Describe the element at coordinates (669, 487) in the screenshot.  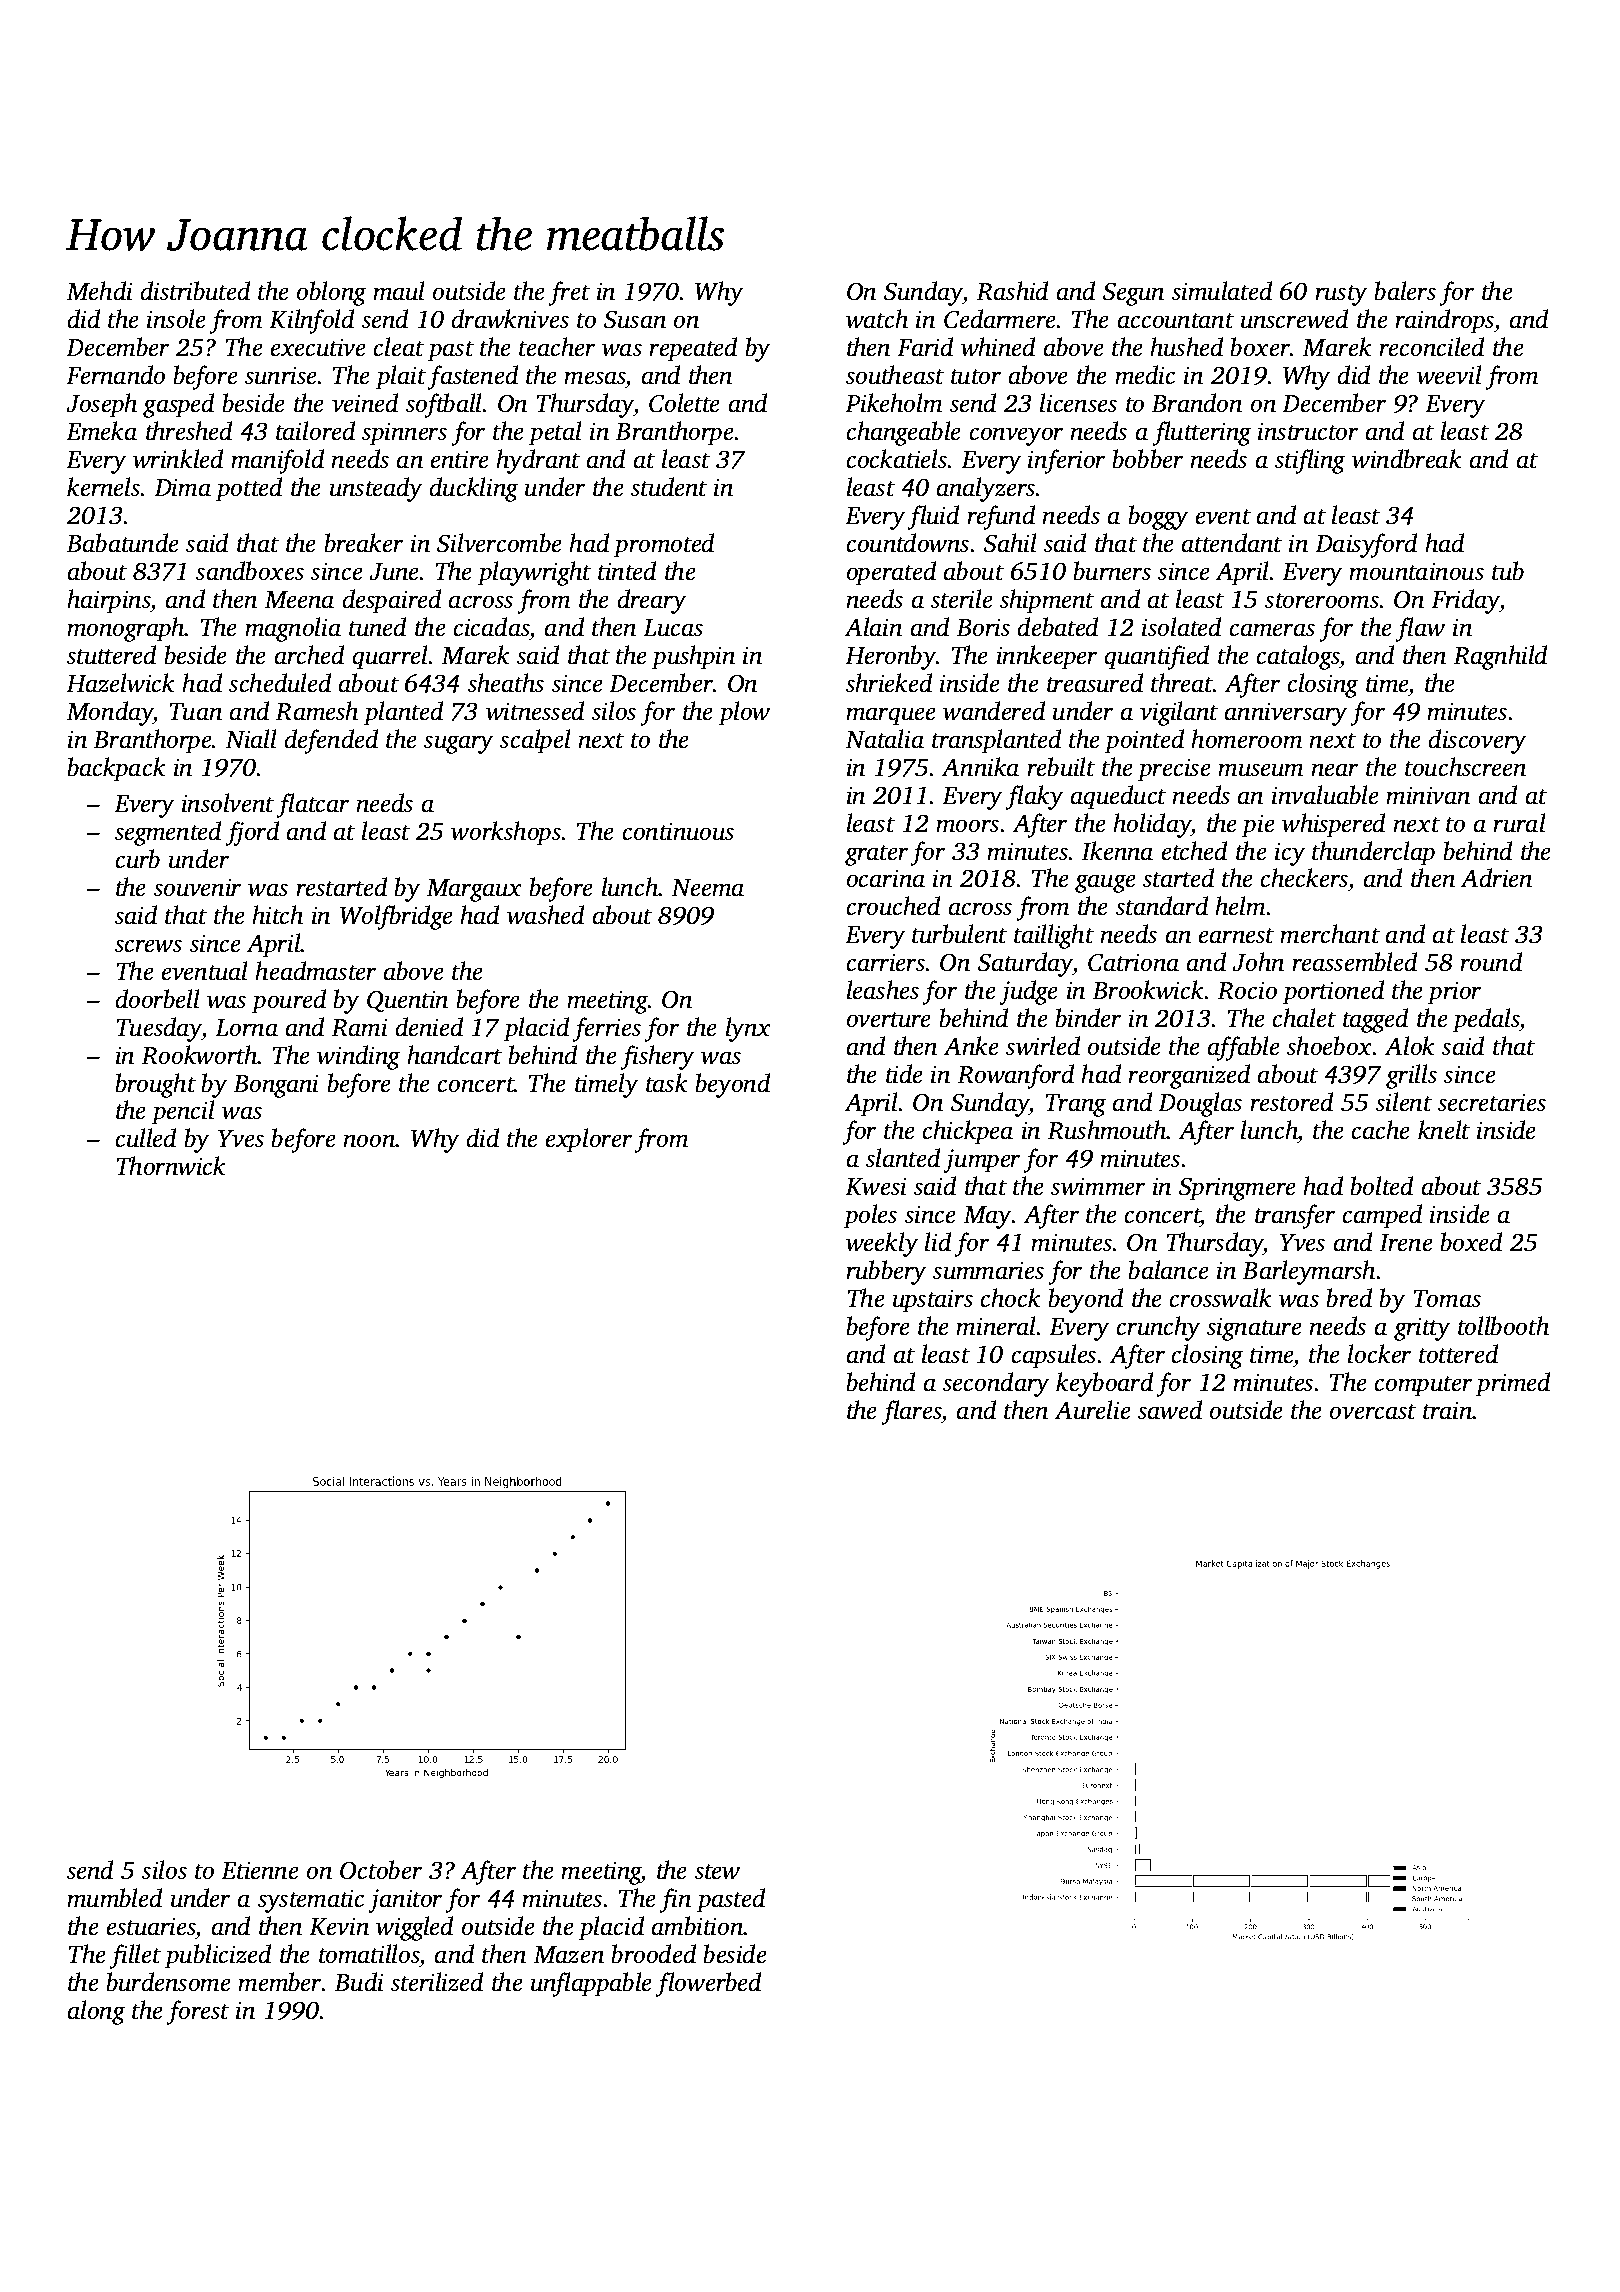
I see `student` at that location.
